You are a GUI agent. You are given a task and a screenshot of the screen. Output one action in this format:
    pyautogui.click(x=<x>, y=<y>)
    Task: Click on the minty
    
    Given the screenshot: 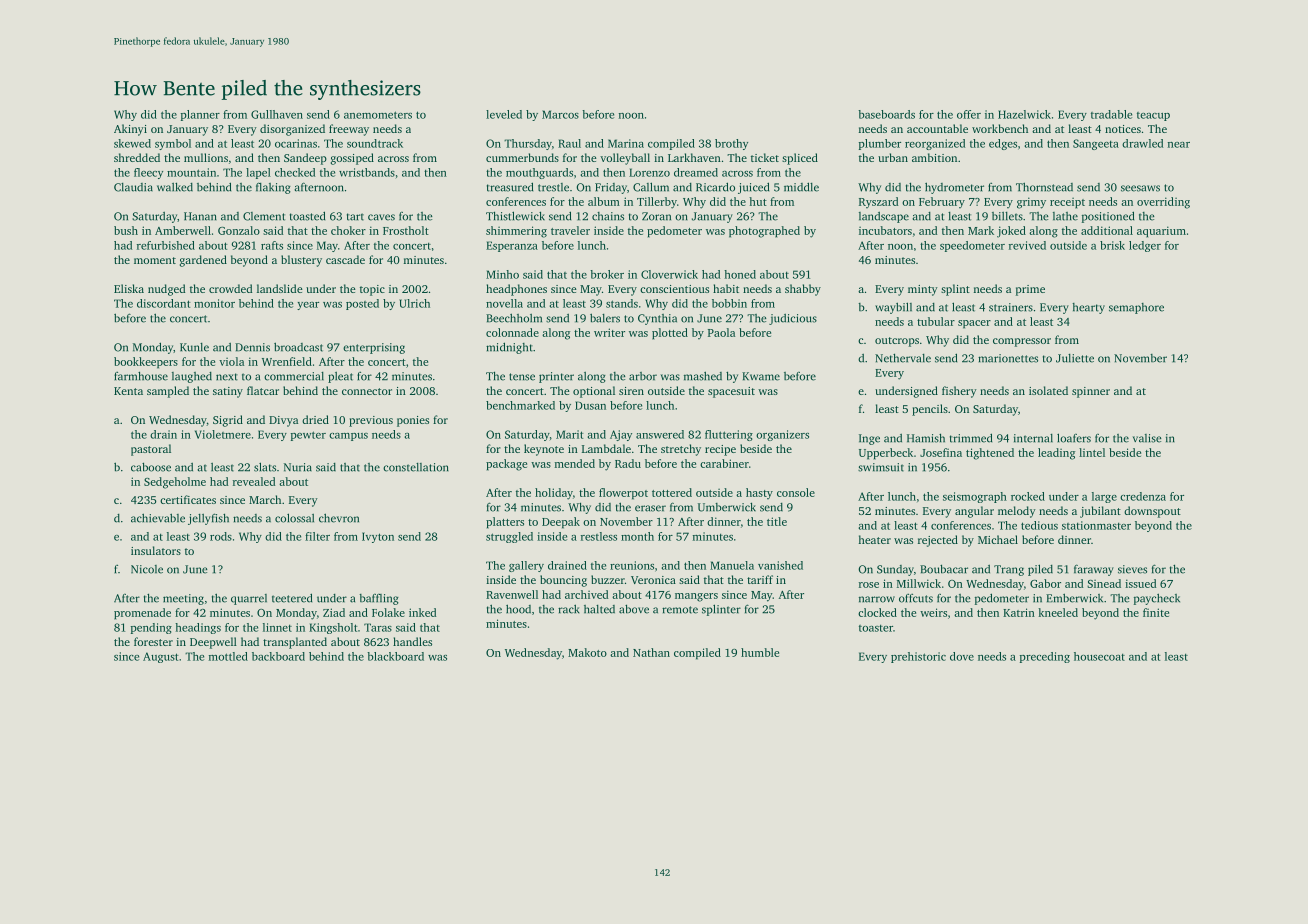 What is the action you would take?
    pyautogui.click(x=923, y=290)
